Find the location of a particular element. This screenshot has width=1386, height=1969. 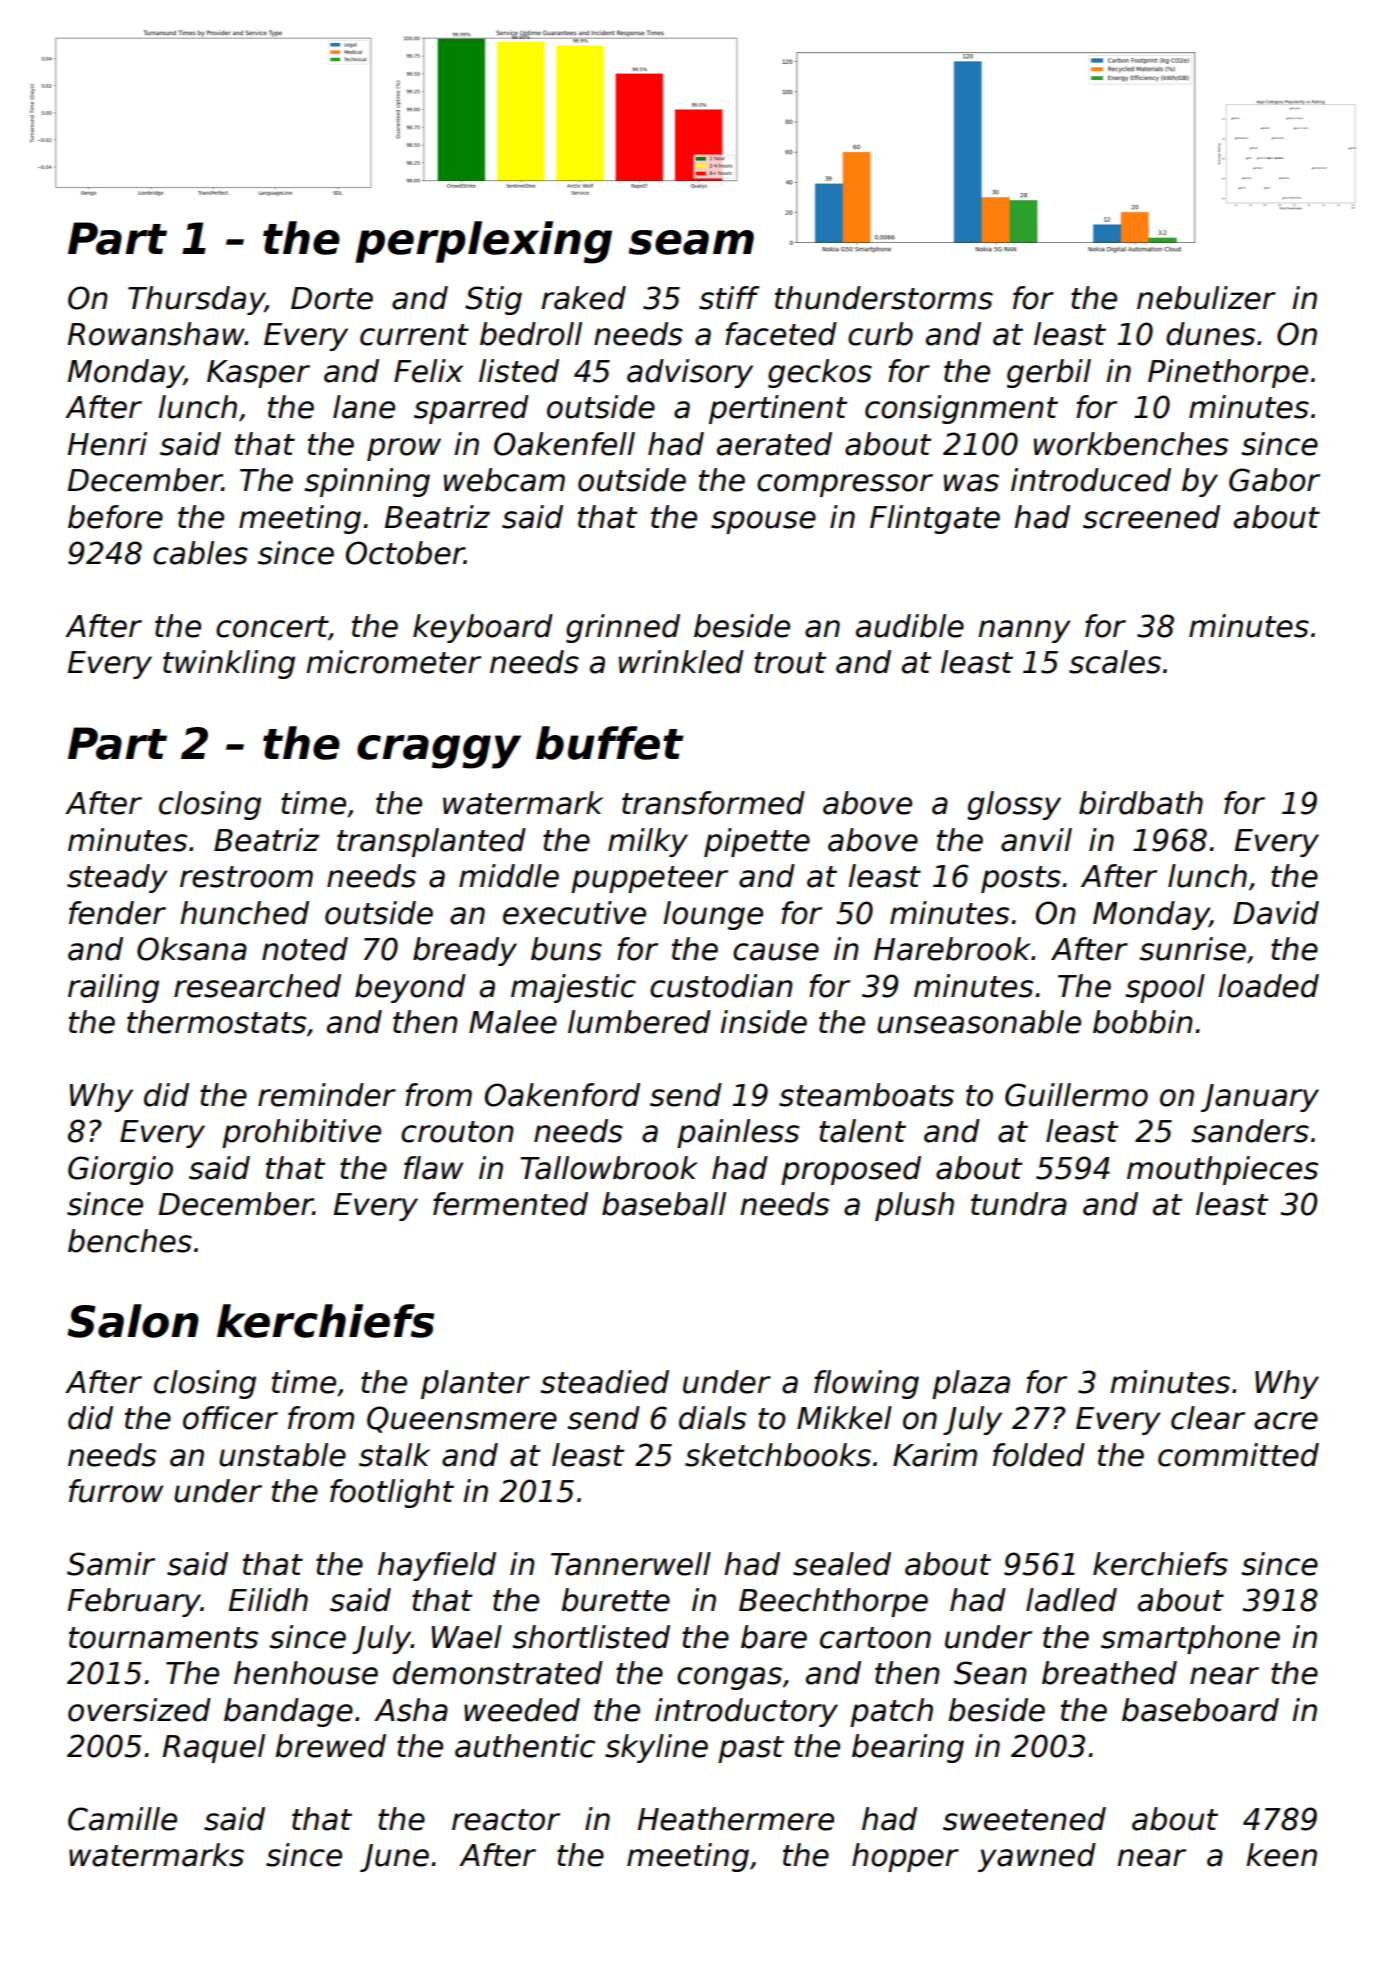

reactor is located at coordinates (506, 1820).
